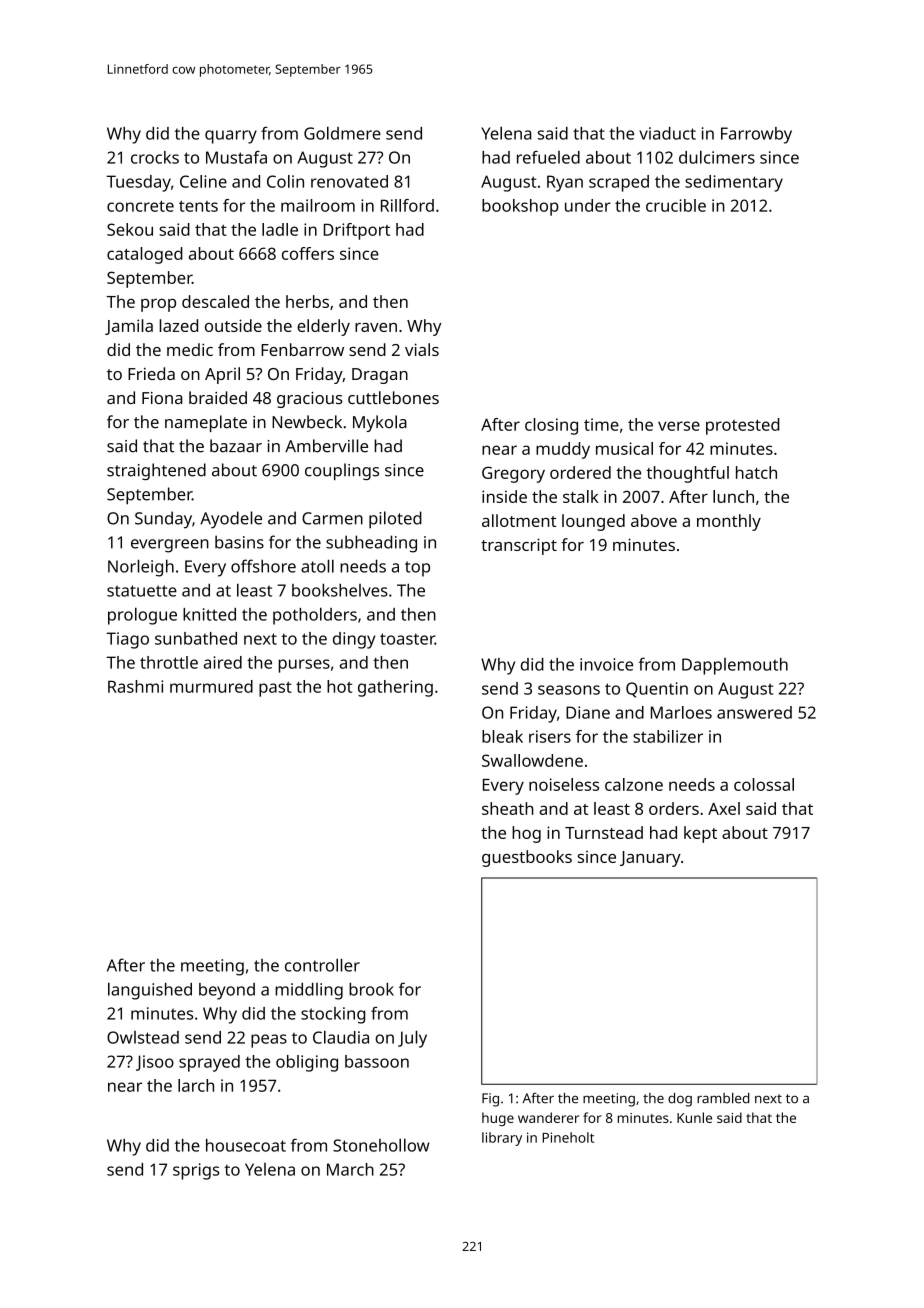 Image resolution: width=924 pixels, height=1308 pixels. Describe the element at coordinates (519, 546) in the screenshot. I see `transcript` at that location.
